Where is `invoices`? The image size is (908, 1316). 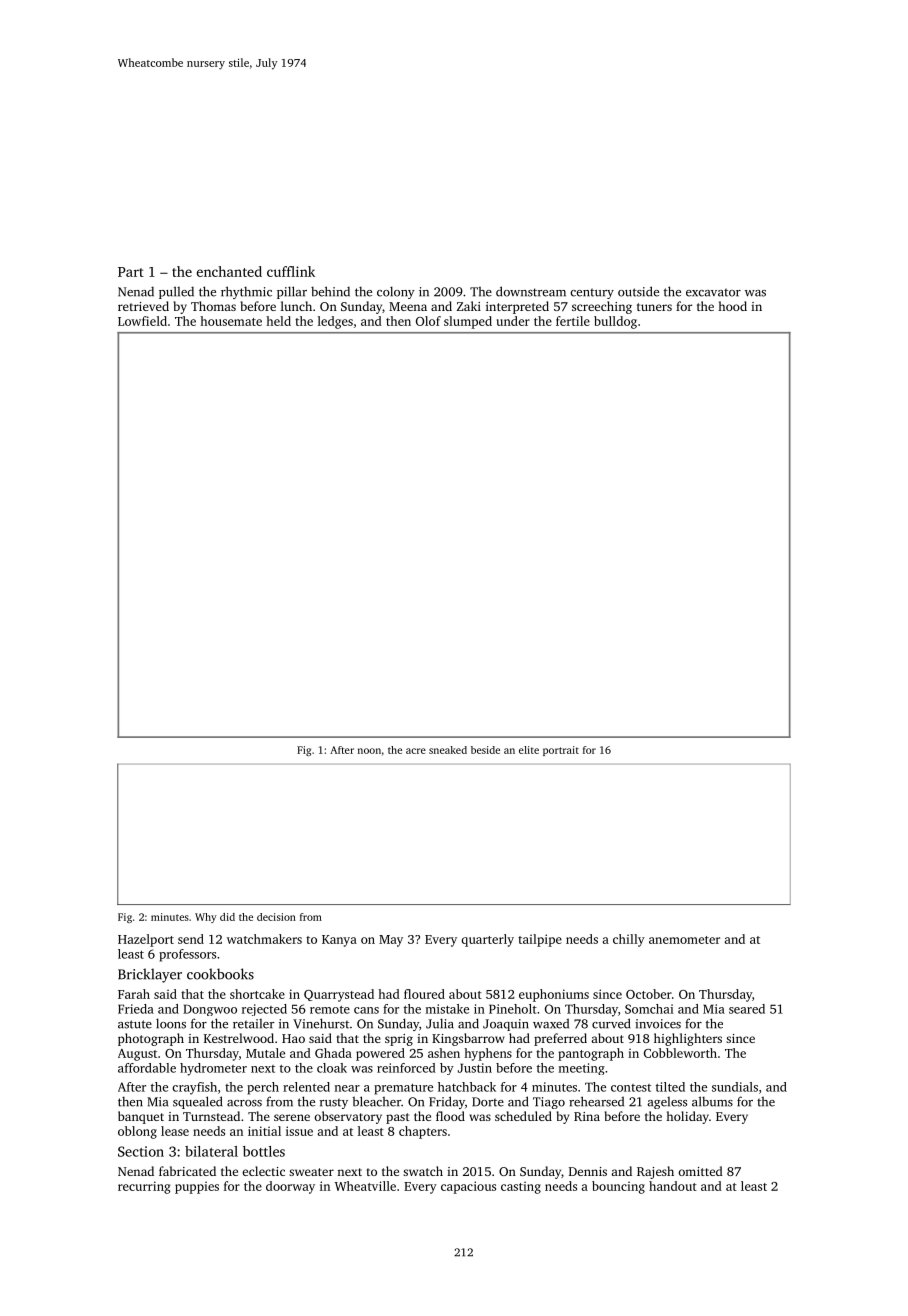
invoices is located at coordinates (658, 1024).
